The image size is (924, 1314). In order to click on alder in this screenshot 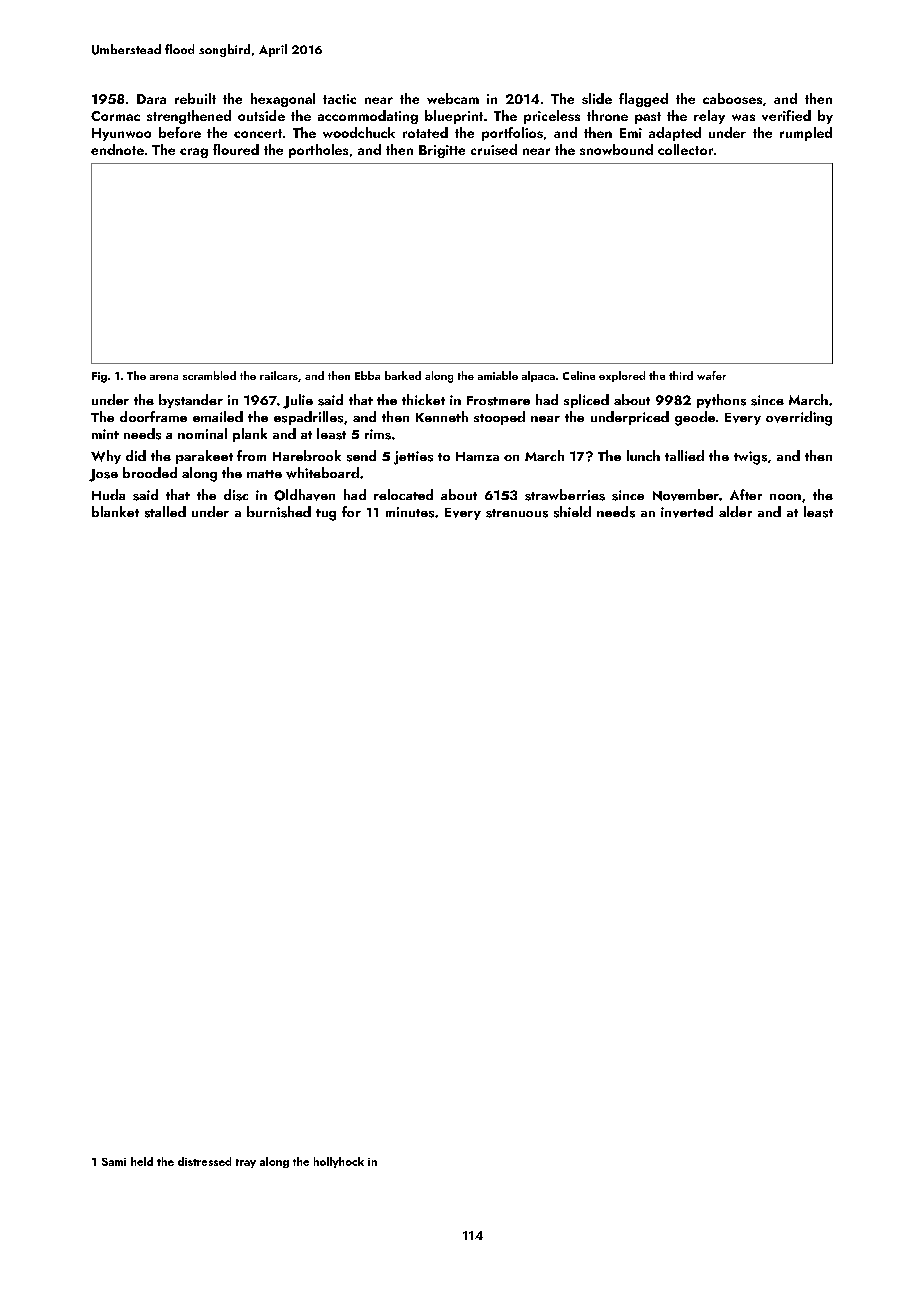, I will do `click(735, 511)`.
